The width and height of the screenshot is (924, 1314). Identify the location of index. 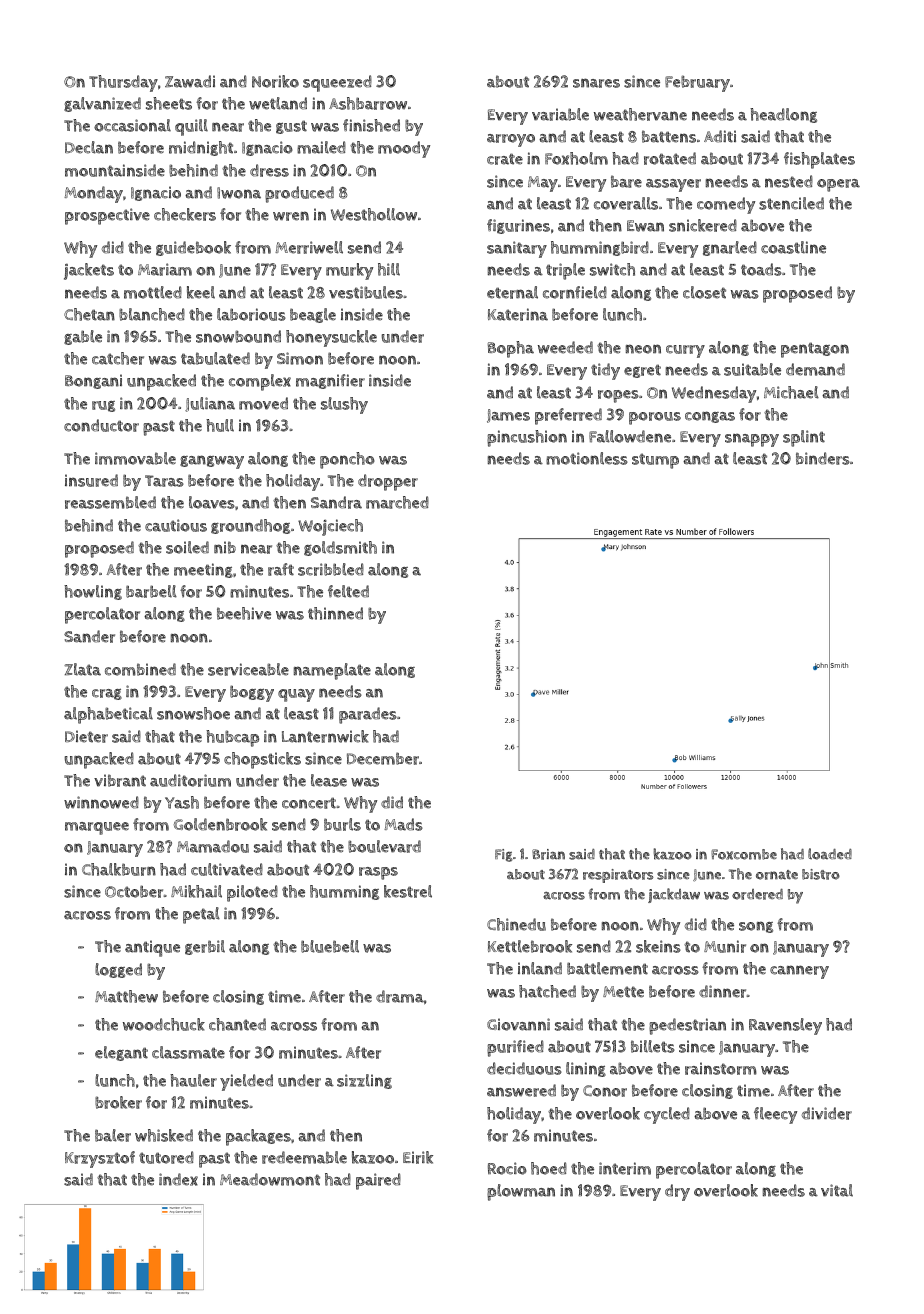
(178, 1179).
